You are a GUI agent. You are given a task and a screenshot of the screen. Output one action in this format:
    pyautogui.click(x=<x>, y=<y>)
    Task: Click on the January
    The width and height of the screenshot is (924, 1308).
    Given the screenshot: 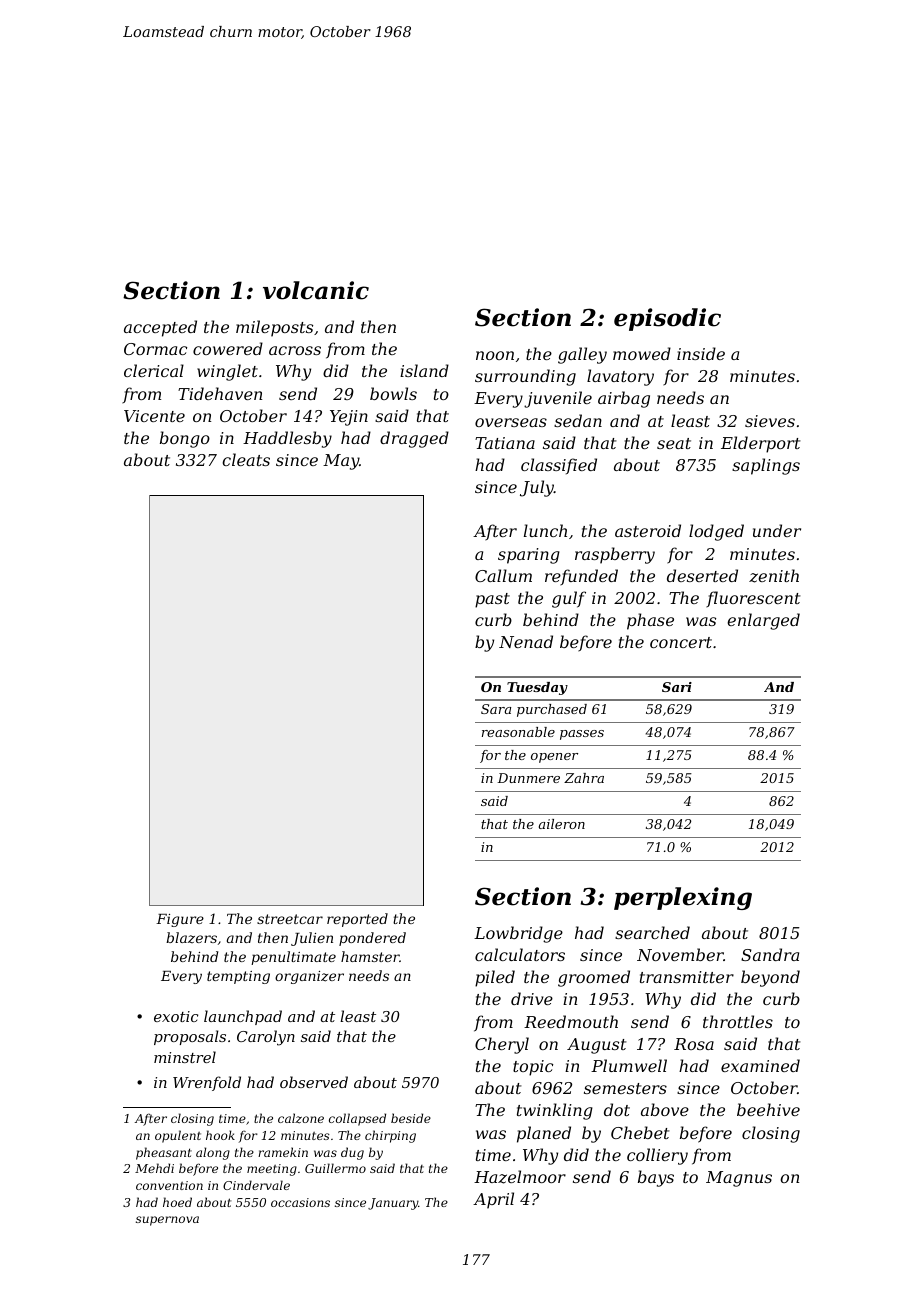 What is the action you would take?
    pyautogui.click(x=393, y=1204)
